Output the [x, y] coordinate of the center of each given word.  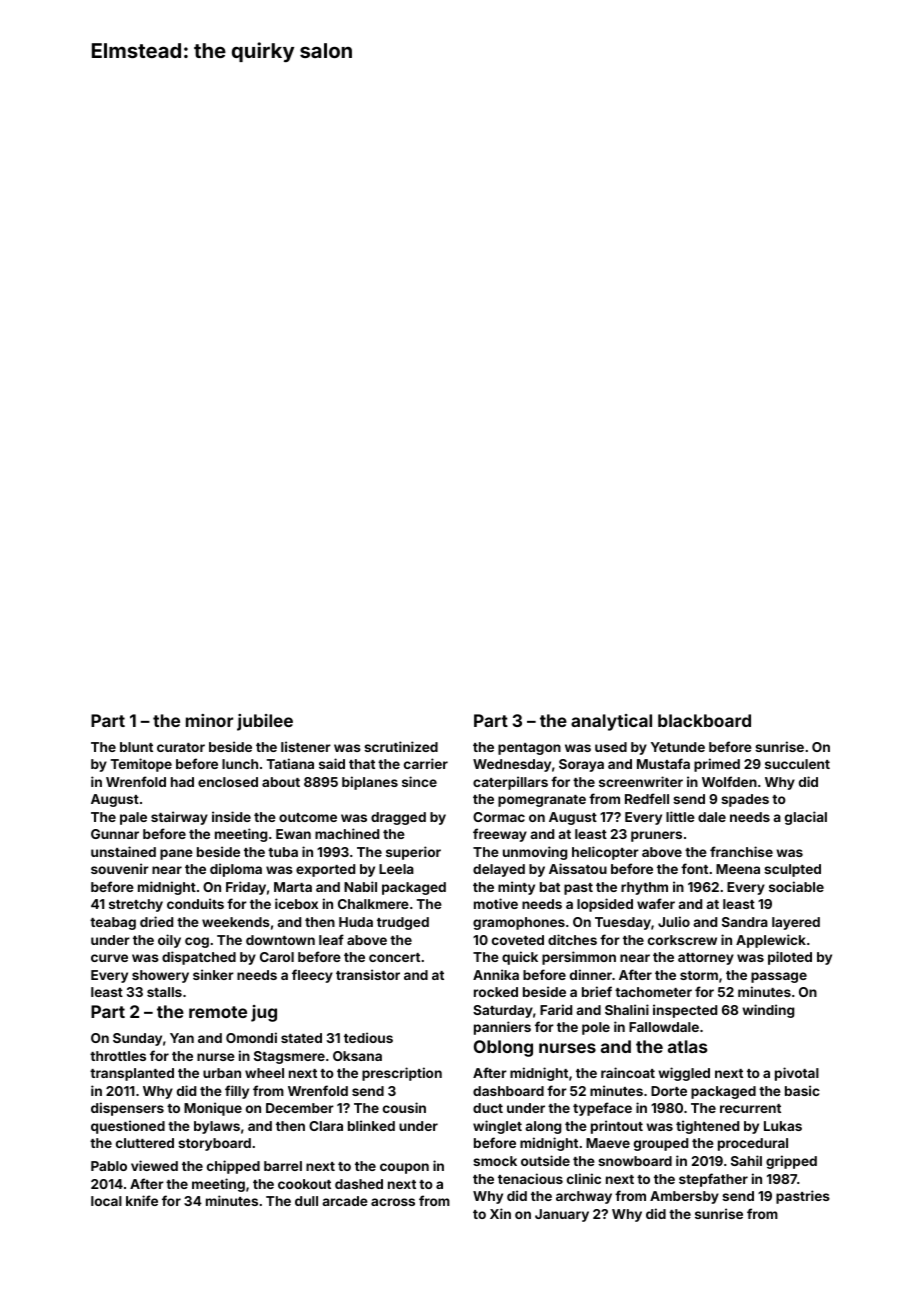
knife [142, 1200]
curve [109, 958]
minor [209, 720]
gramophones [519, 923]
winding [768, 1011]
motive [496, 903]
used [611, 747]
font [694, 868]
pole [596, 1028]
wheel [264, 1073]
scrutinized [401, 746]
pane [176, 854]
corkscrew [682, 940]
